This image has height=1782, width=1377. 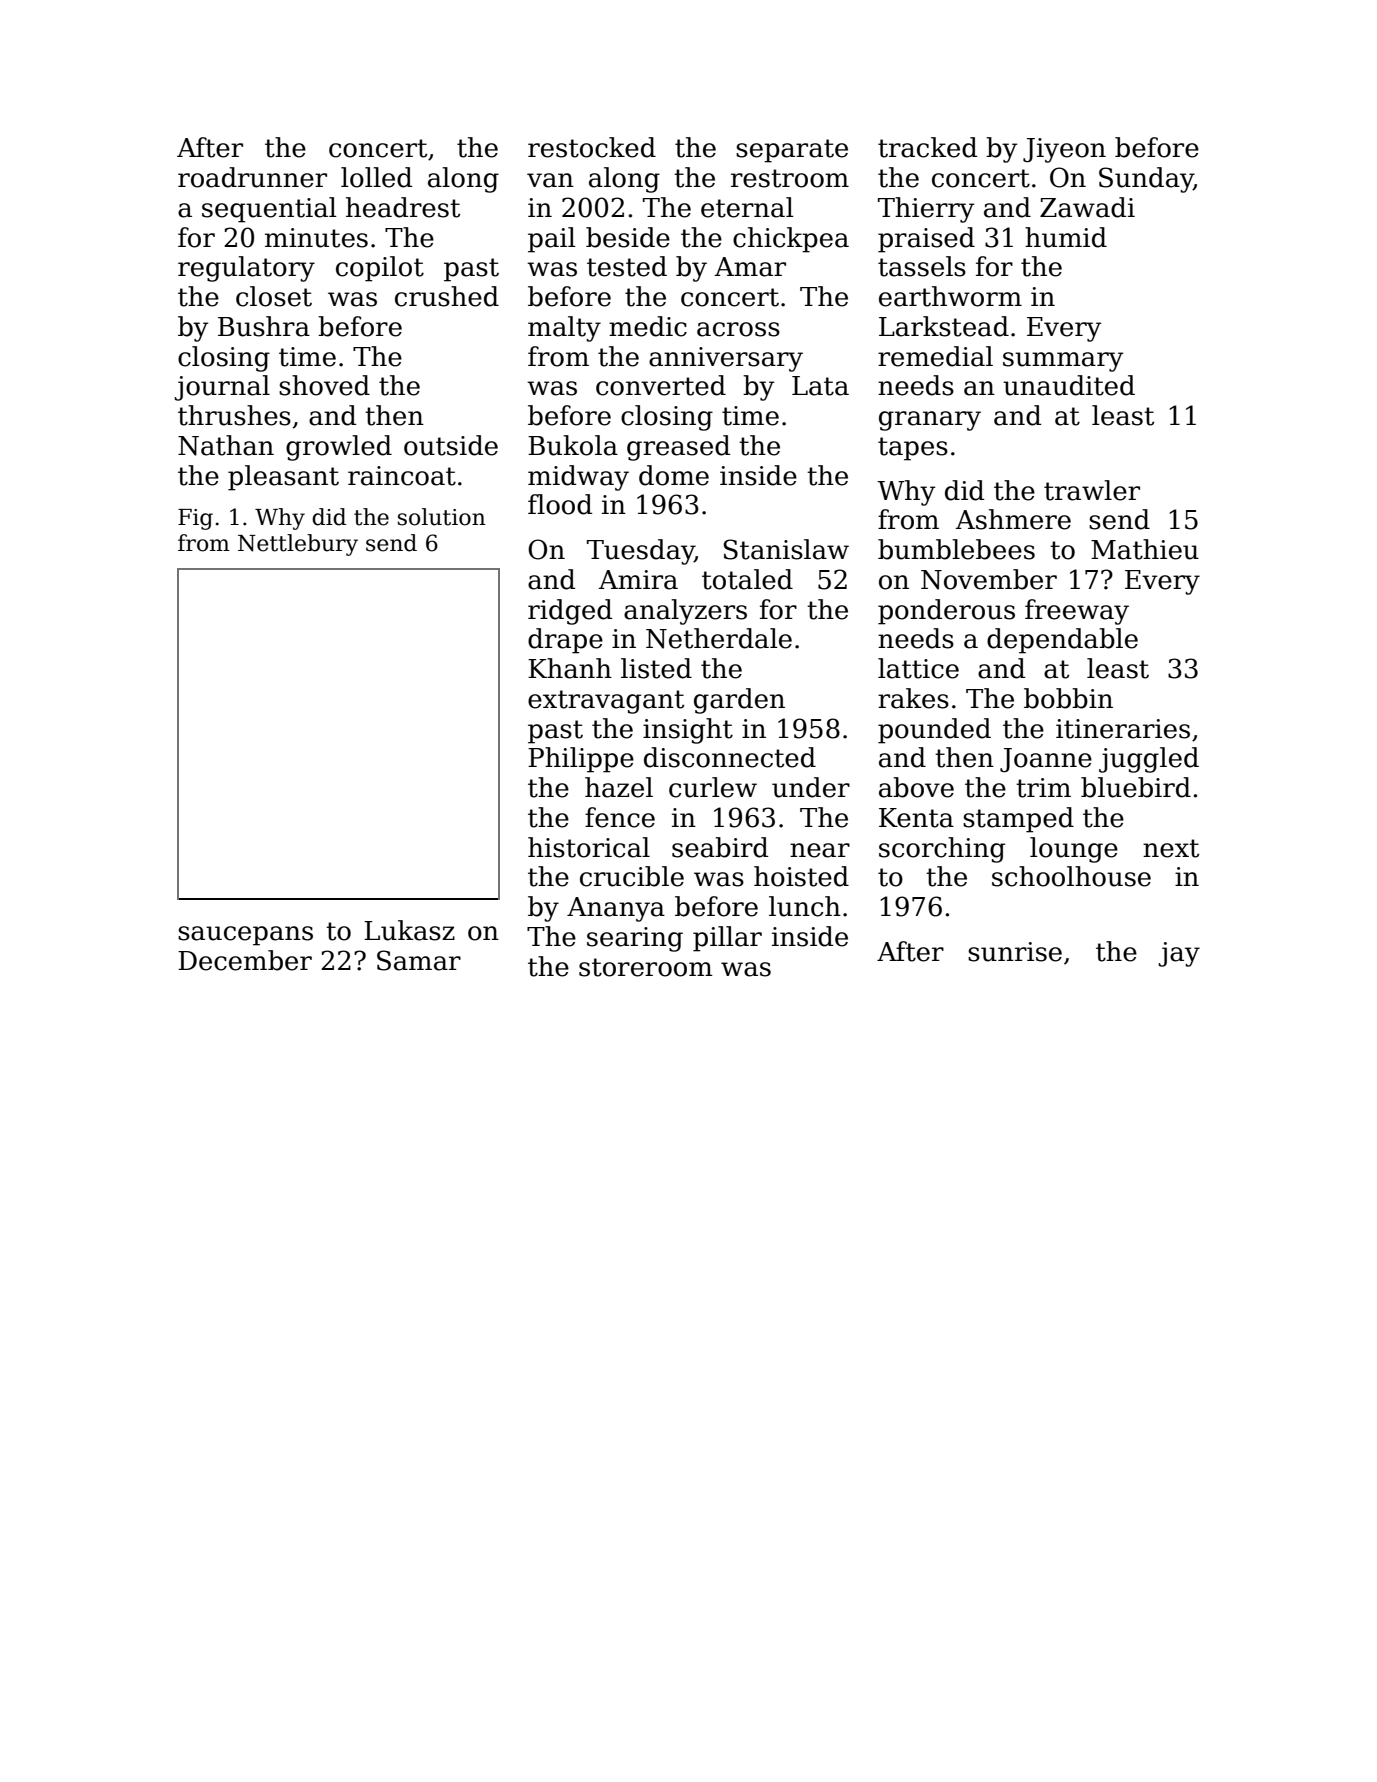 I want to click on separate, so click(x=792, y=151).
